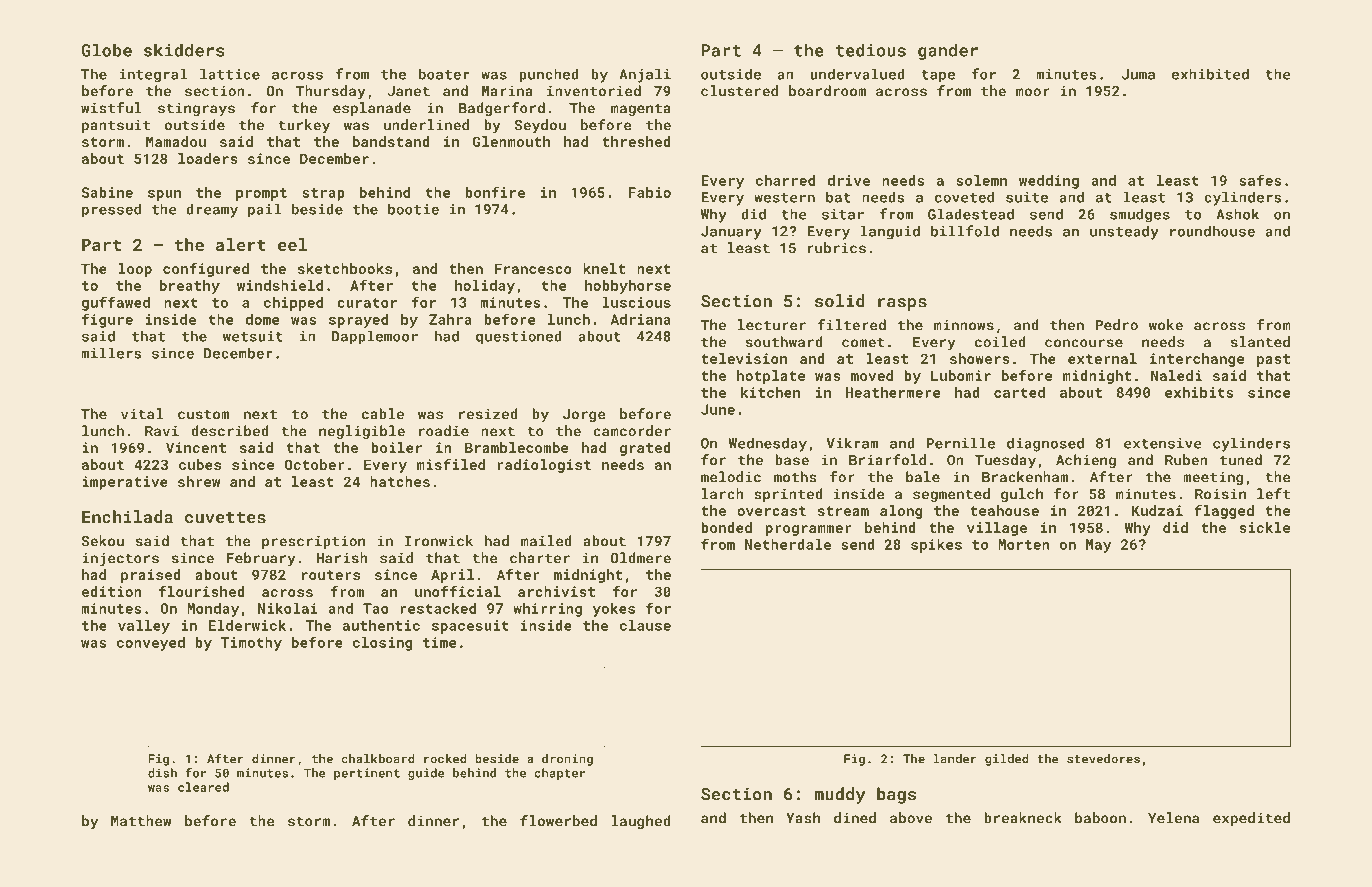  I want to click on gulch, so click(1022, 495).
